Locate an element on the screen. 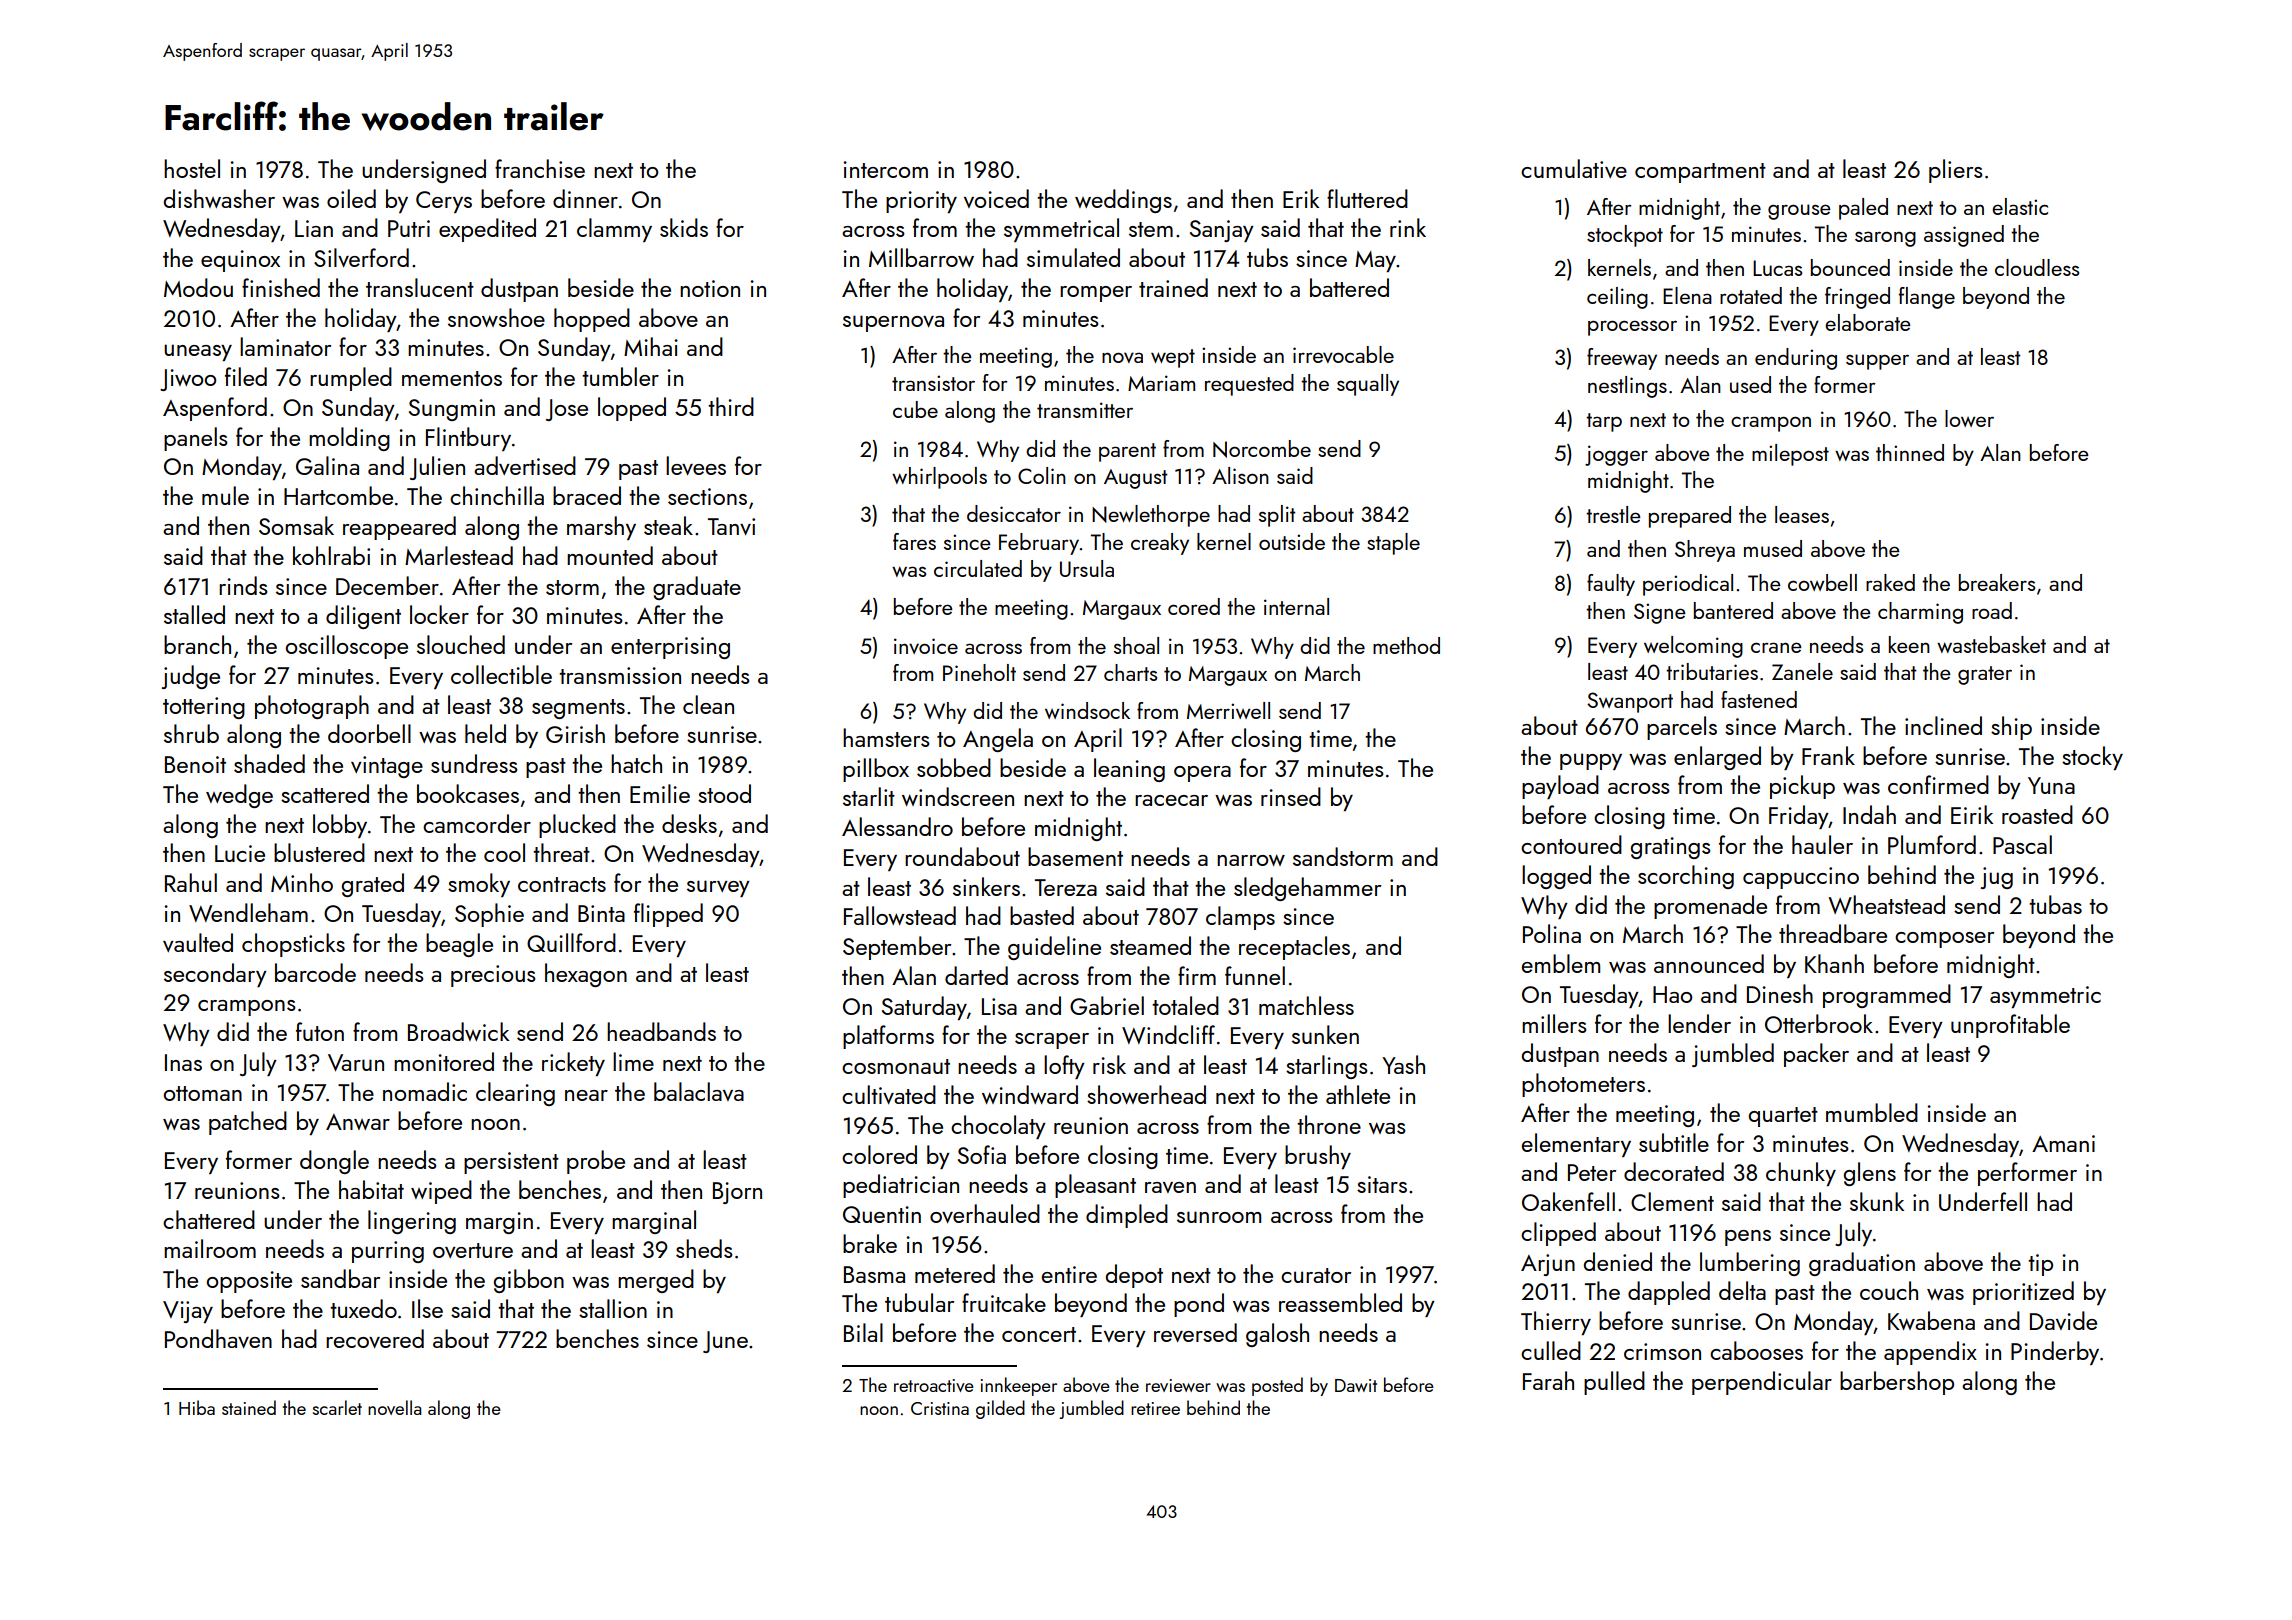  Hiba is located at coordinates (197, 1407).
